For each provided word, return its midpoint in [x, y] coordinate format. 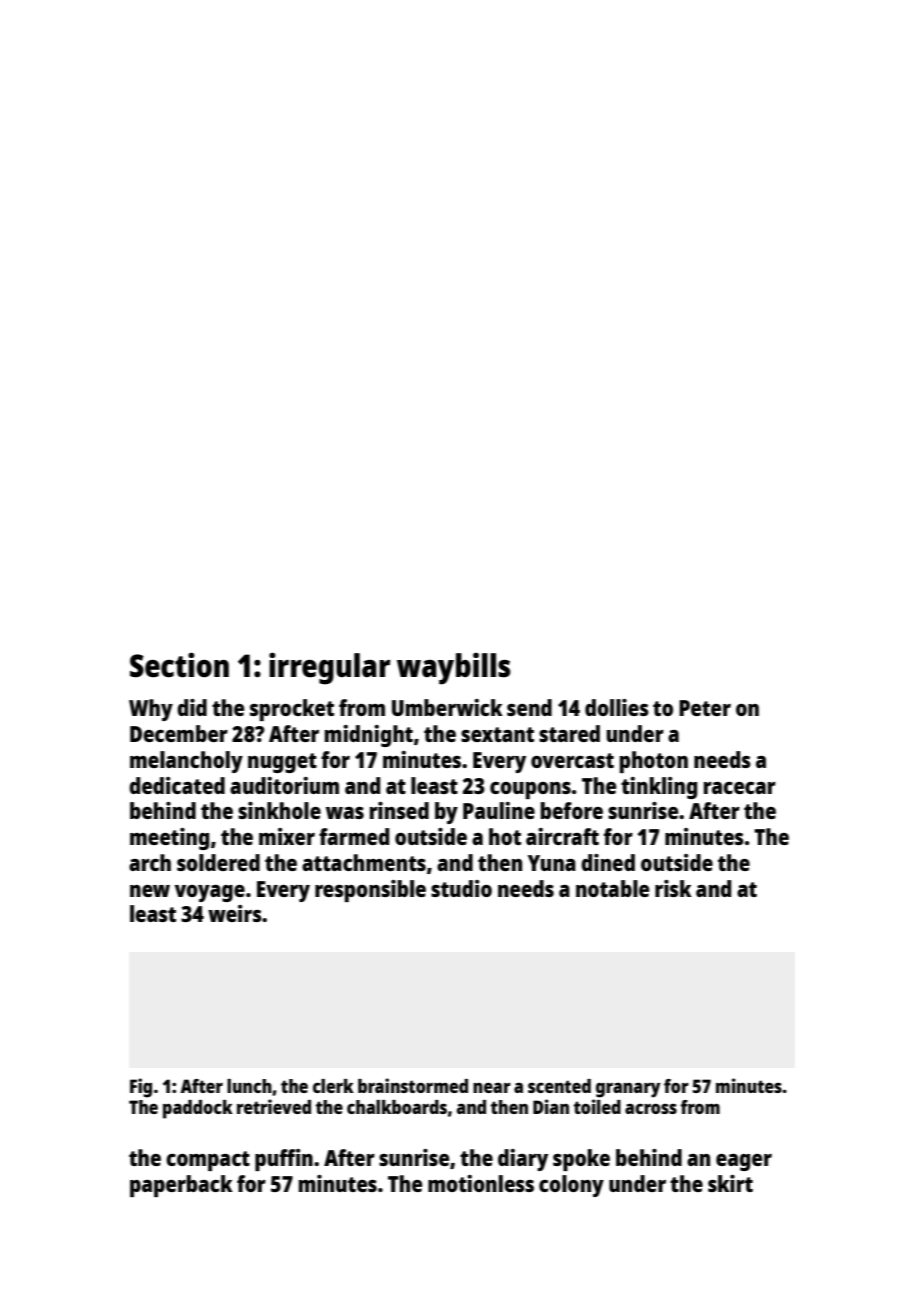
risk [673, 888]
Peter [705, 708]
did [192, 707]
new [150, 891]
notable [612, 888]
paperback [181, 1186]
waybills [454, 669]
